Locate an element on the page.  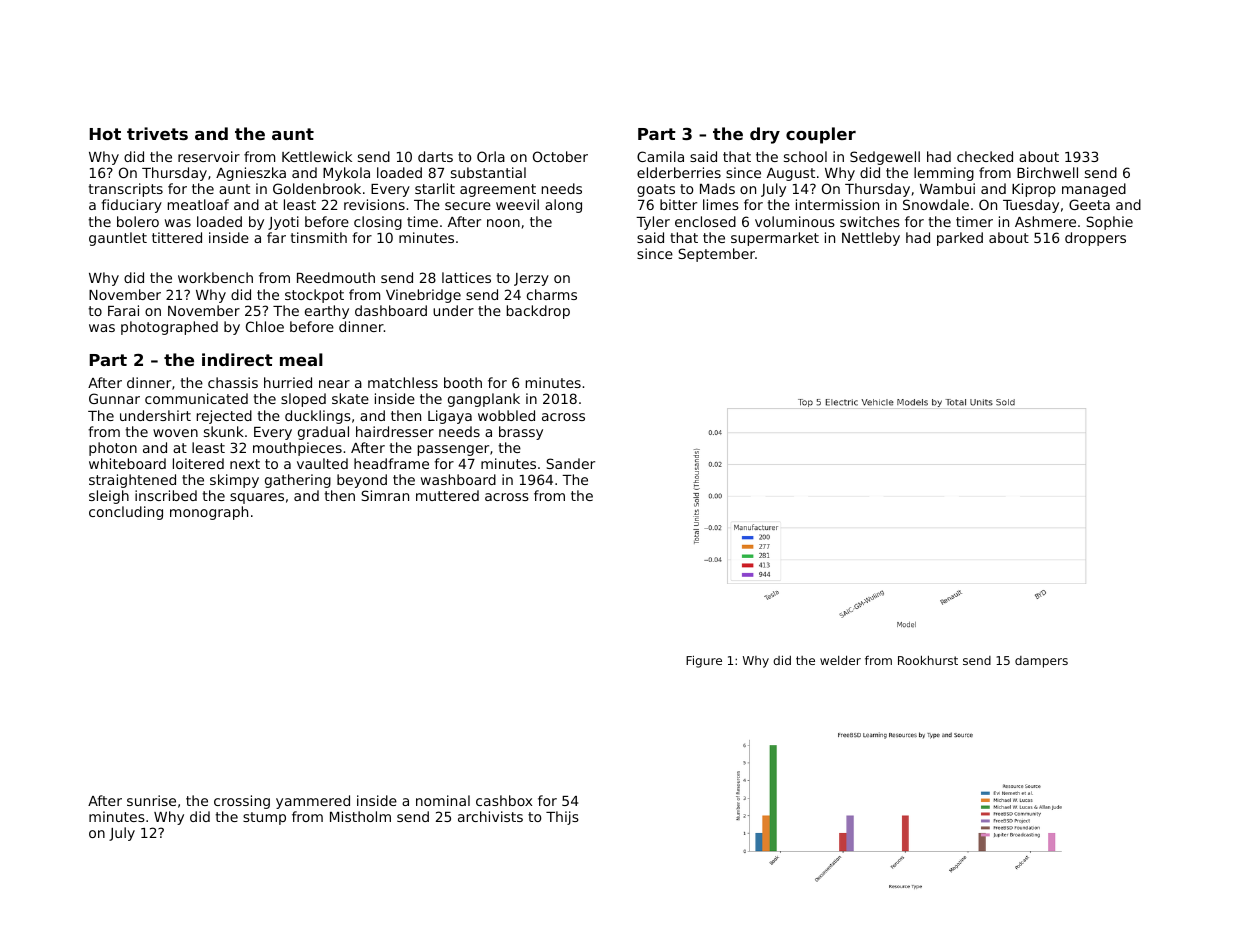
wobbled is located at coordinates (506, 415).
